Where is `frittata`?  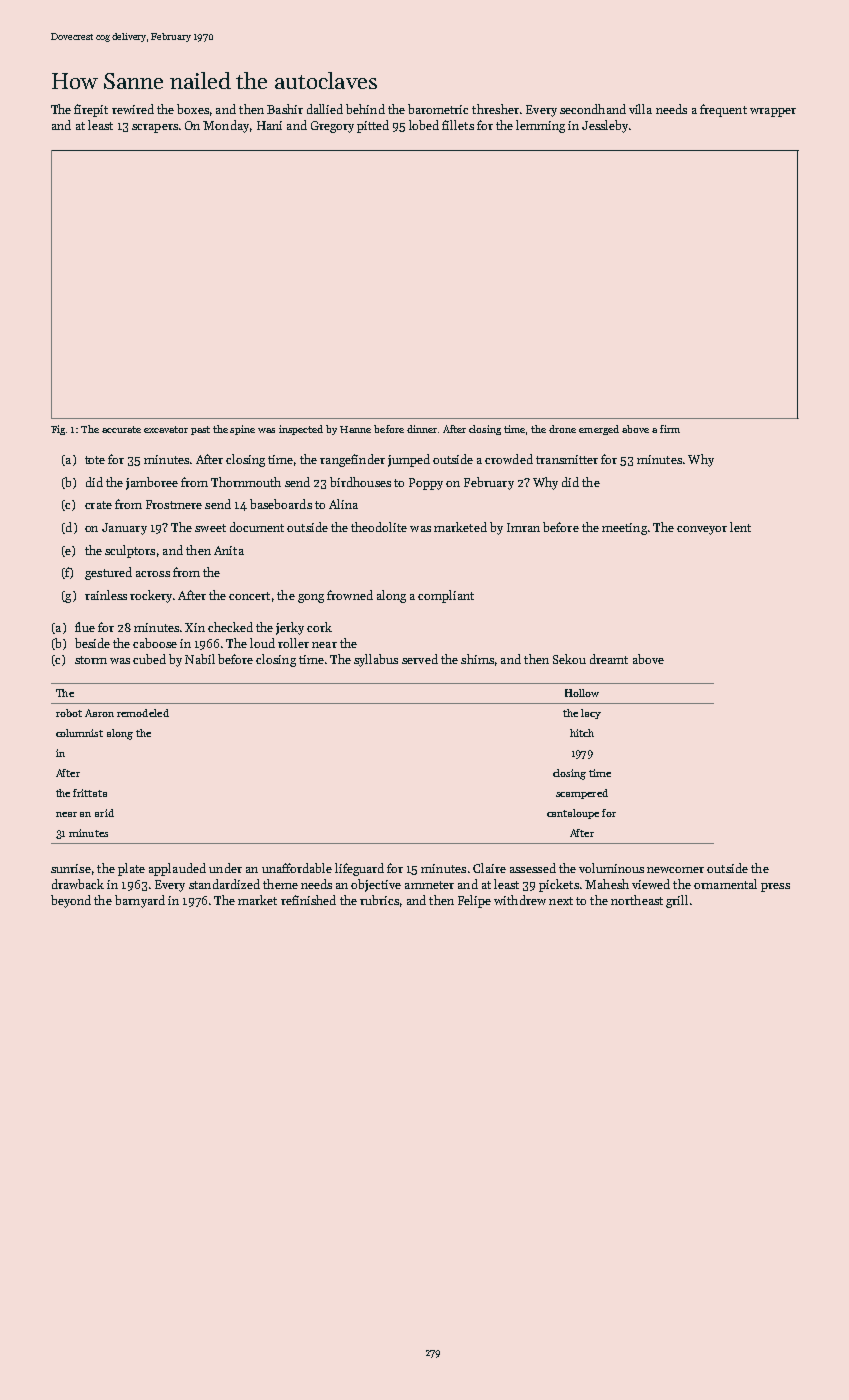
frittata is located at coordinates (90, 793).
